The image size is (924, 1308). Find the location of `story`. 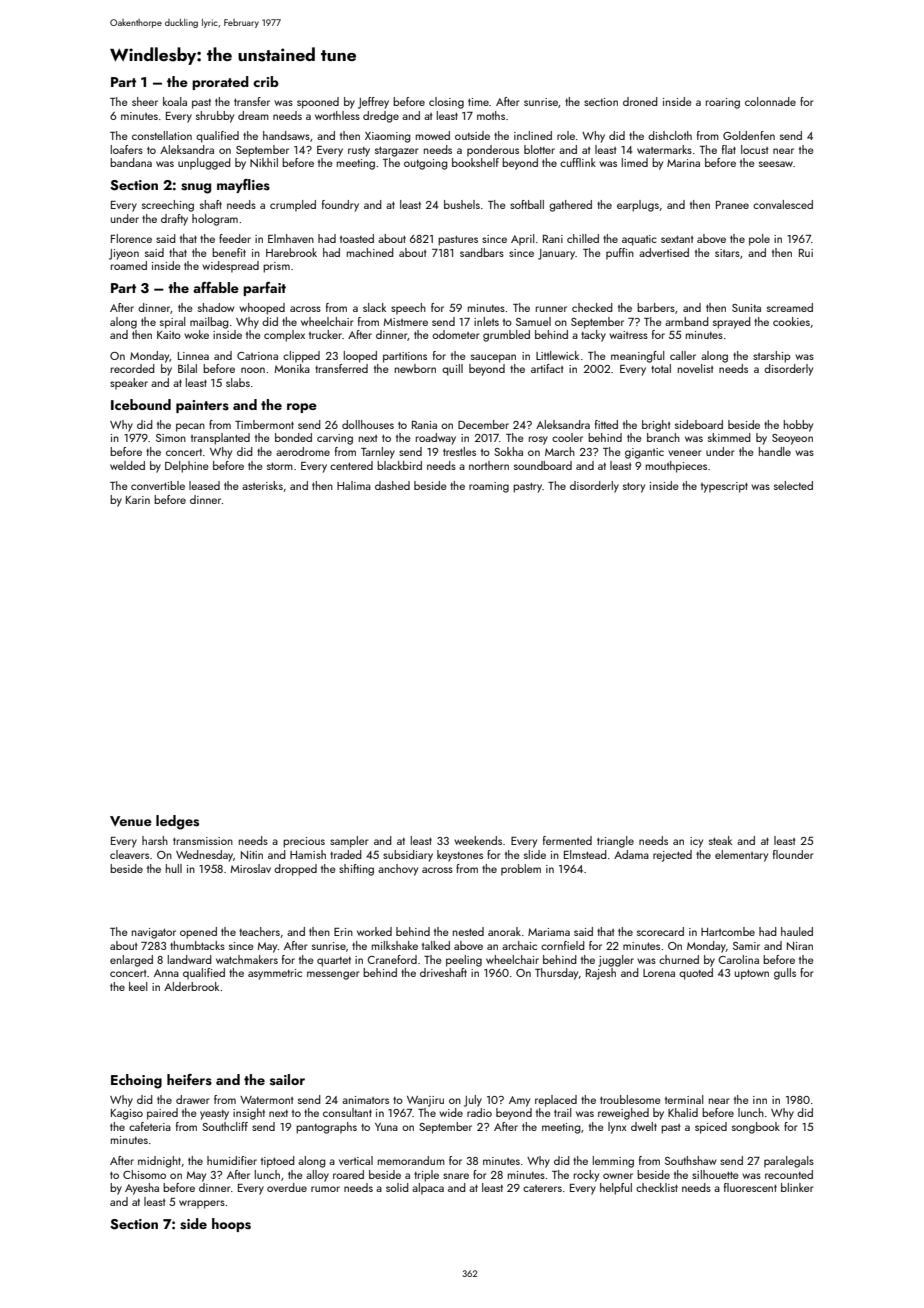

story is located at coordinates (634, 487).
